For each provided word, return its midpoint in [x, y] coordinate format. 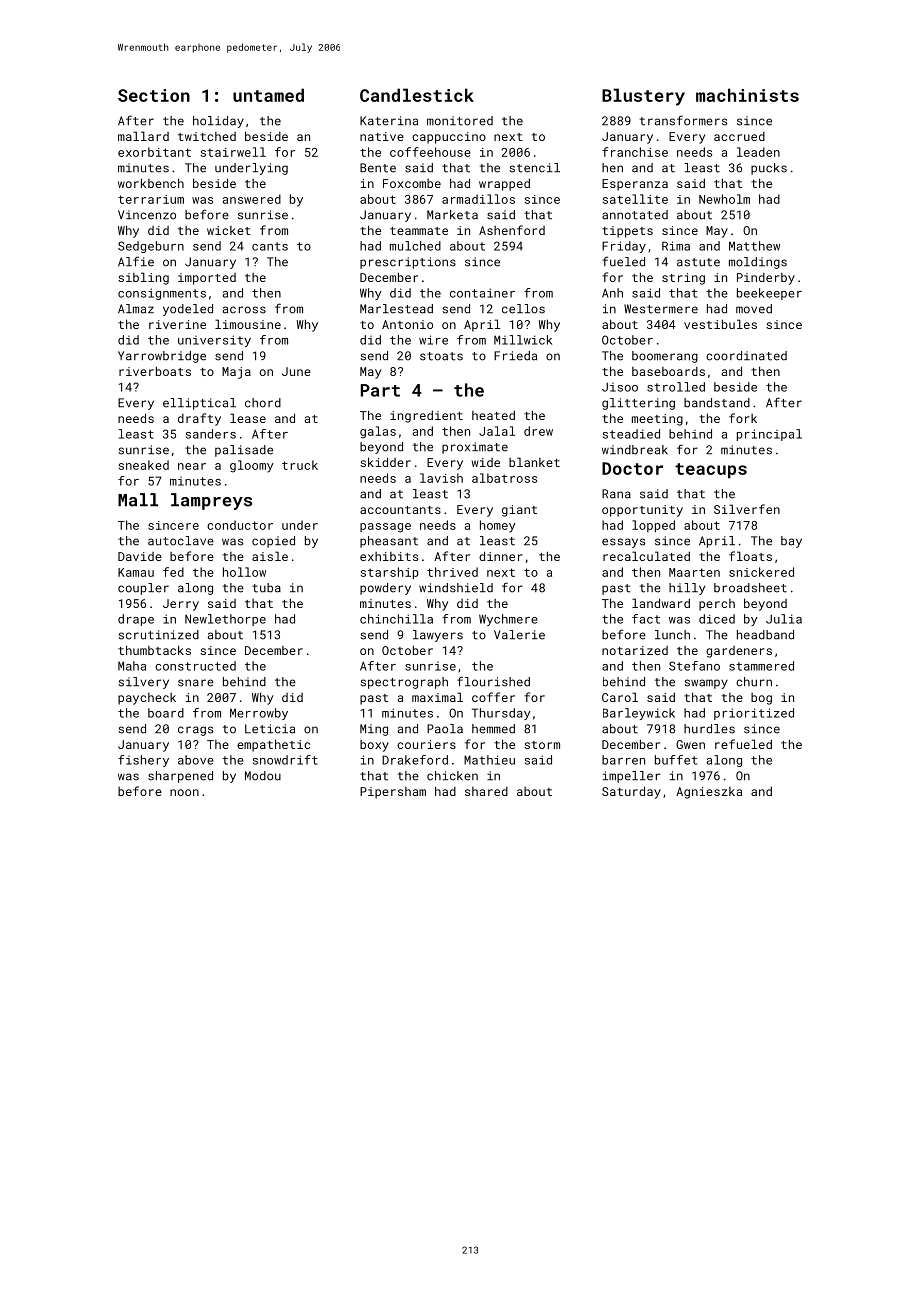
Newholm [724, 199]
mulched [415, 246]
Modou [263, 776]
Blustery [643, 97]
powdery [385, 589]
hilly [687, 589]
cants [270, 246]
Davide [140, 556]
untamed [268, 95]
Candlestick [417, 95]
